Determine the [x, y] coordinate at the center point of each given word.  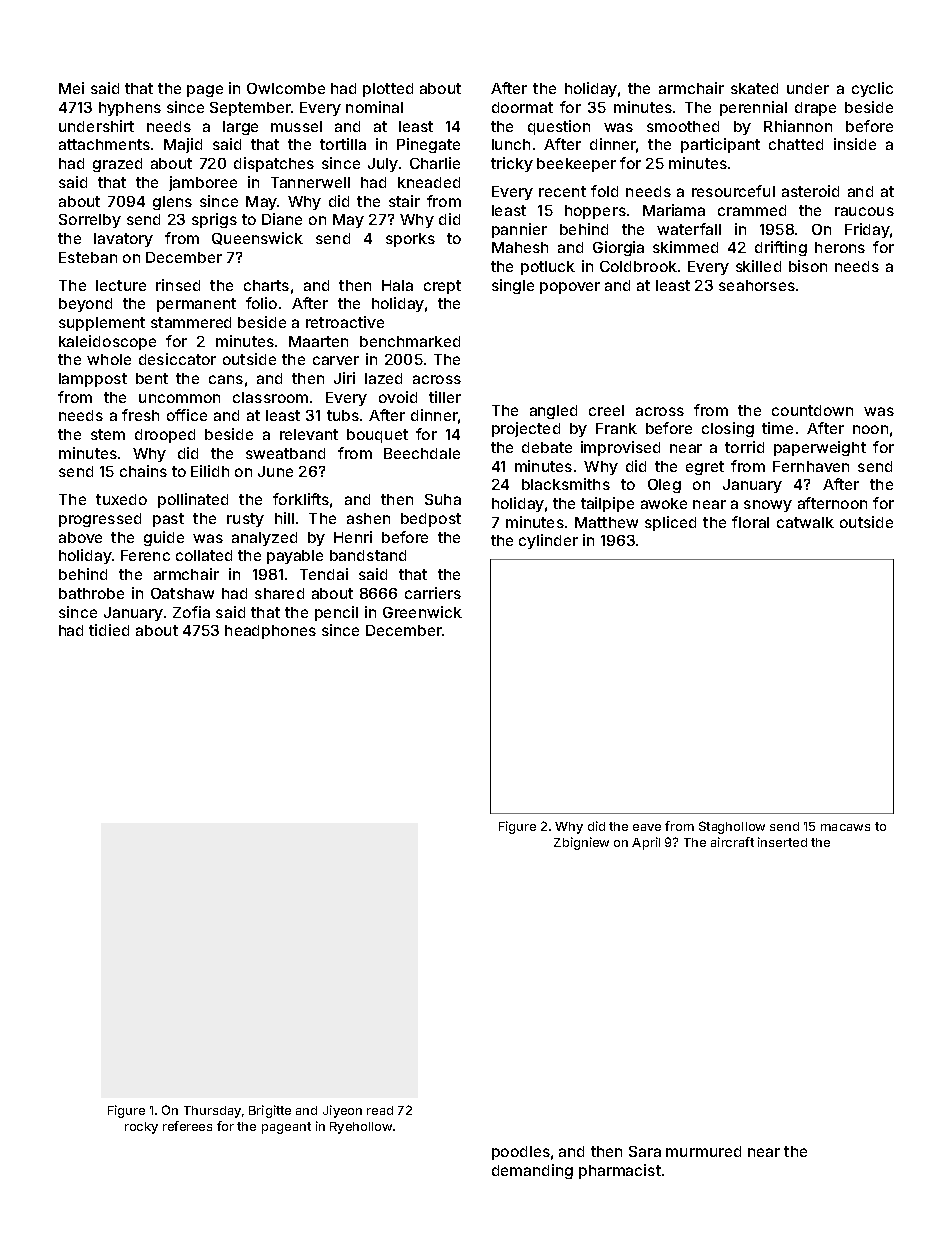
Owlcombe [286, 88]
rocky [141, 1128]
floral [750, 522]
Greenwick [422, 612]
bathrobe [91, 593]
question [559, 127]
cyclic [872, 89]
